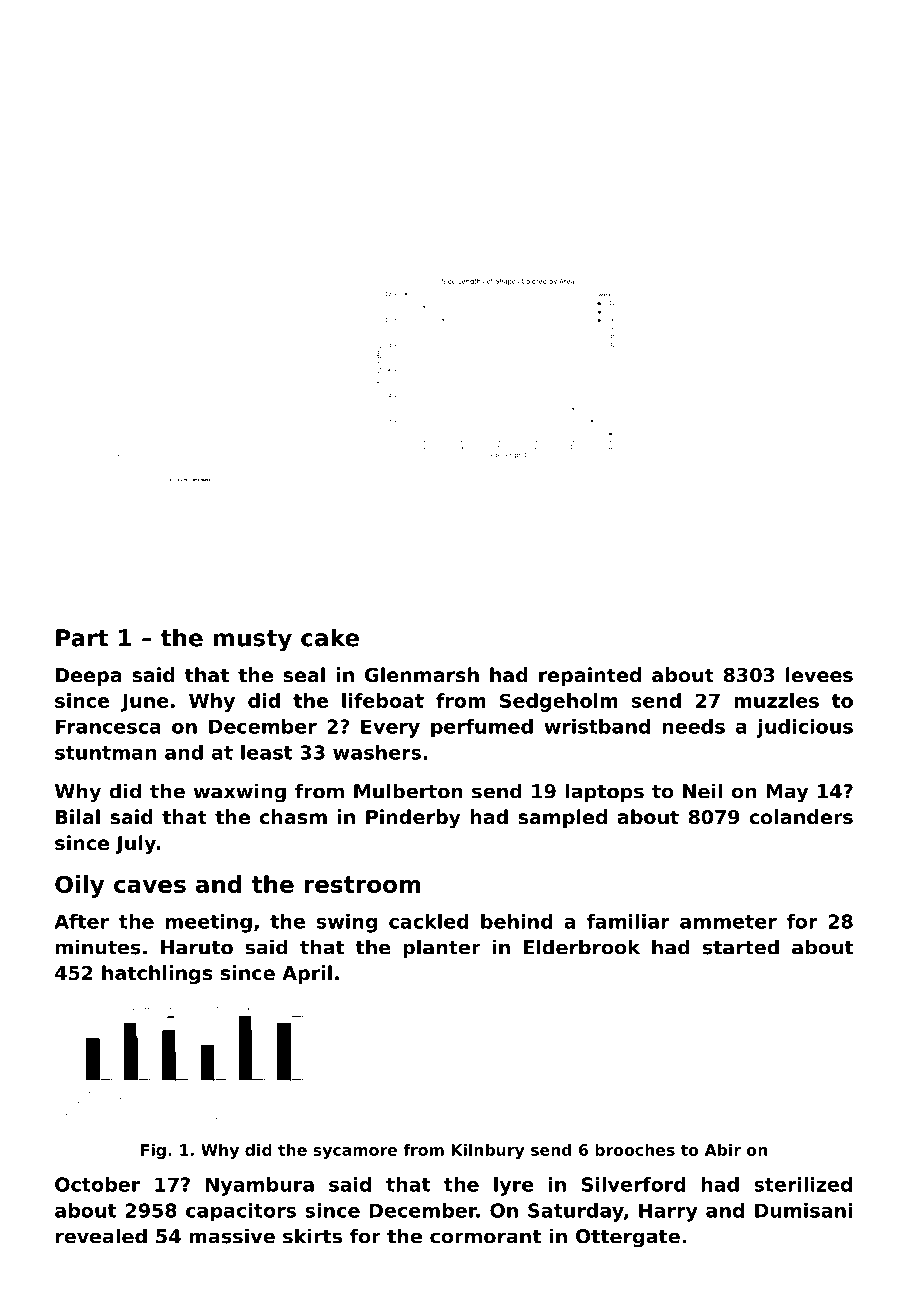  I want to click on muzzles, so click(776, 700).
